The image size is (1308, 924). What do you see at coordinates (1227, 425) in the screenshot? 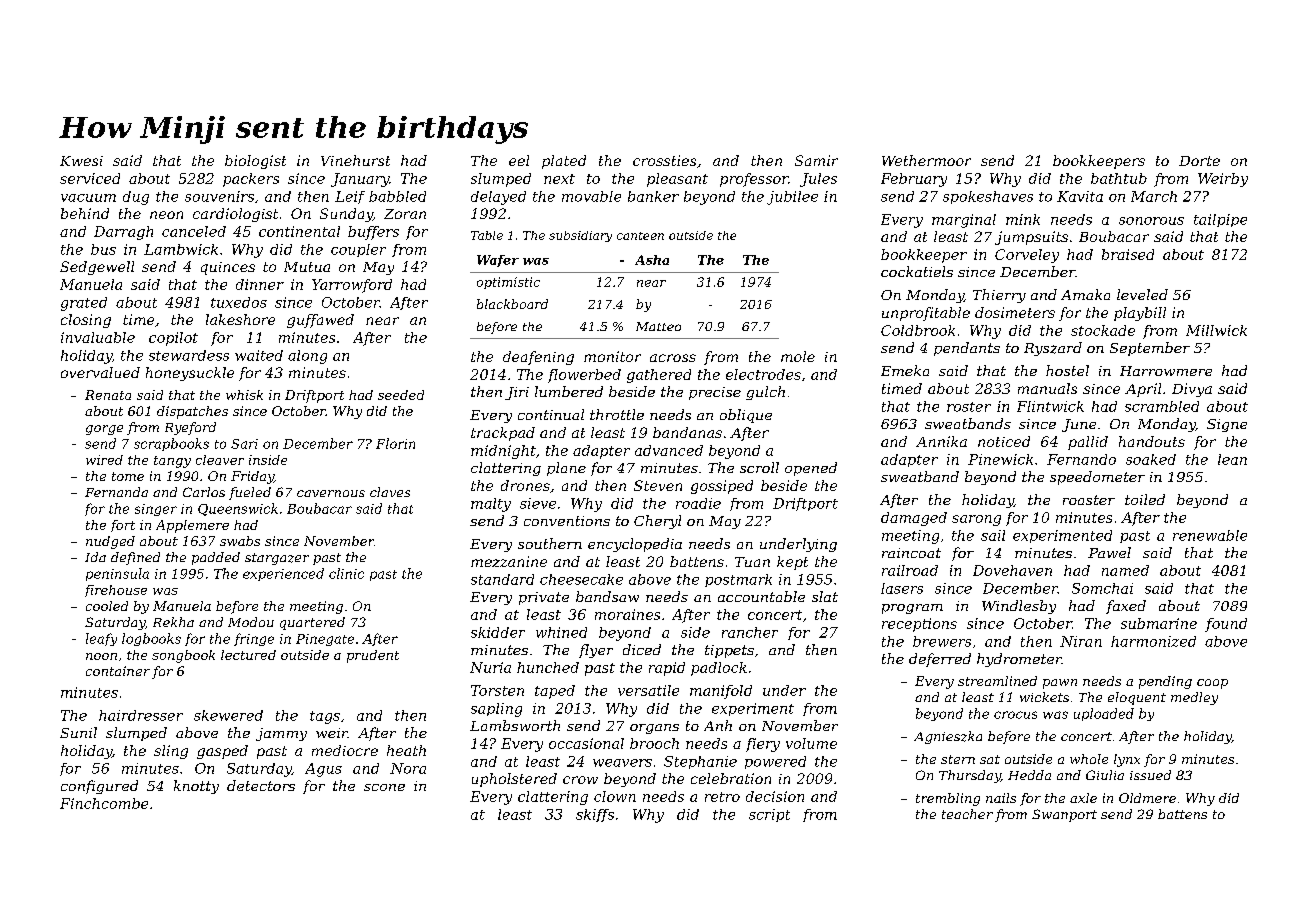
I see `Signe` at bounding box center [1227, 425].
